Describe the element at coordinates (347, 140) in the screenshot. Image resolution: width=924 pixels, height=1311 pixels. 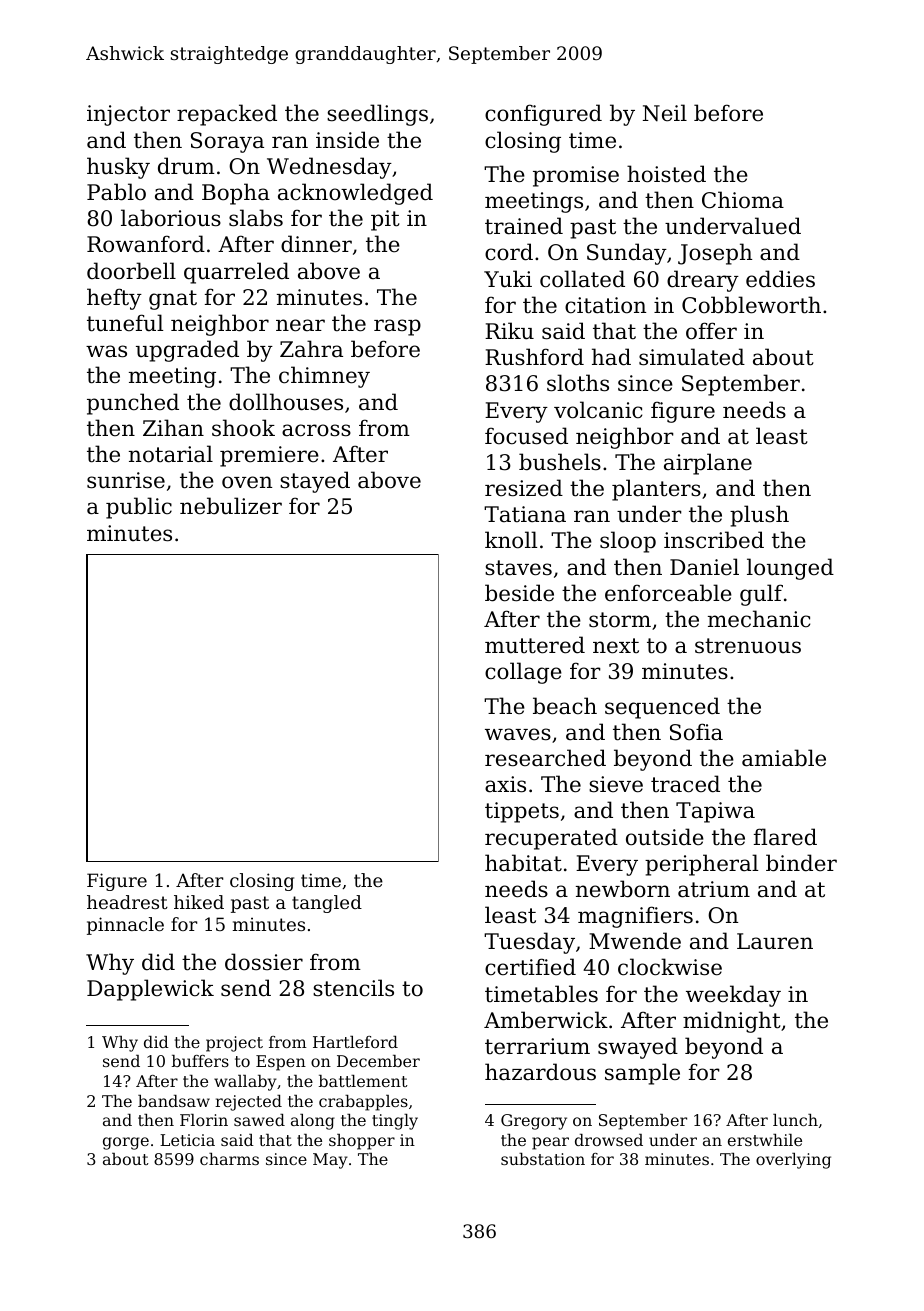
I see `inside` at that location.
